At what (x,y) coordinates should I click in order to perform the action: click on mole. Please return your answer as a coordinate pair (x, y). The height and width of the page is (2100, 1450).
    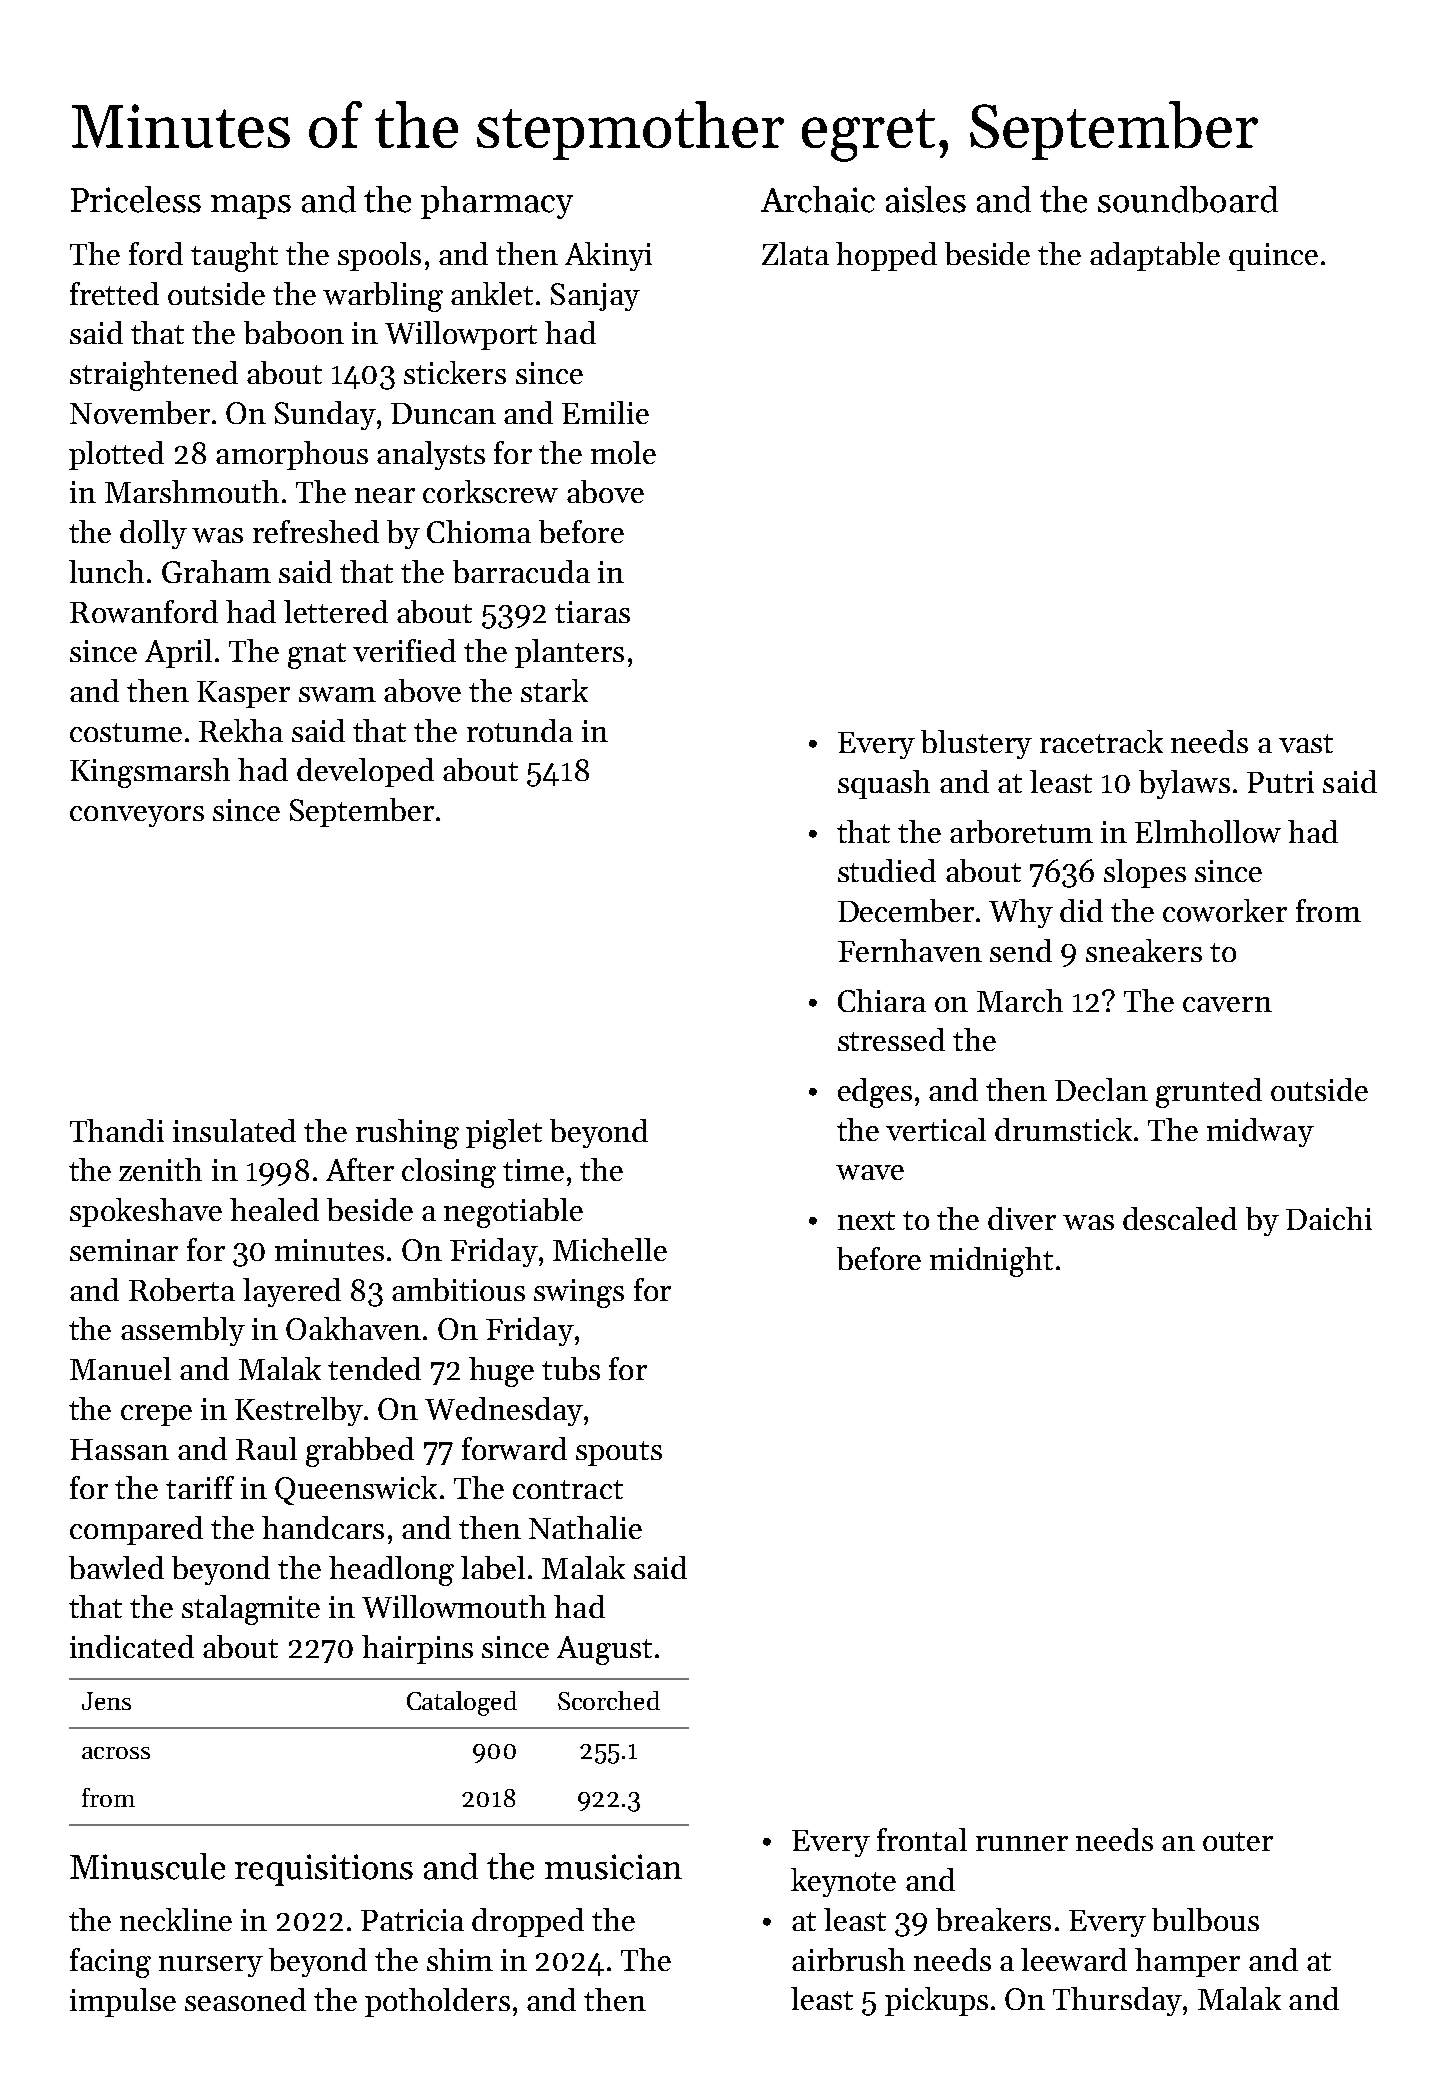
    Looking at the image, I should click on (623, 452).
